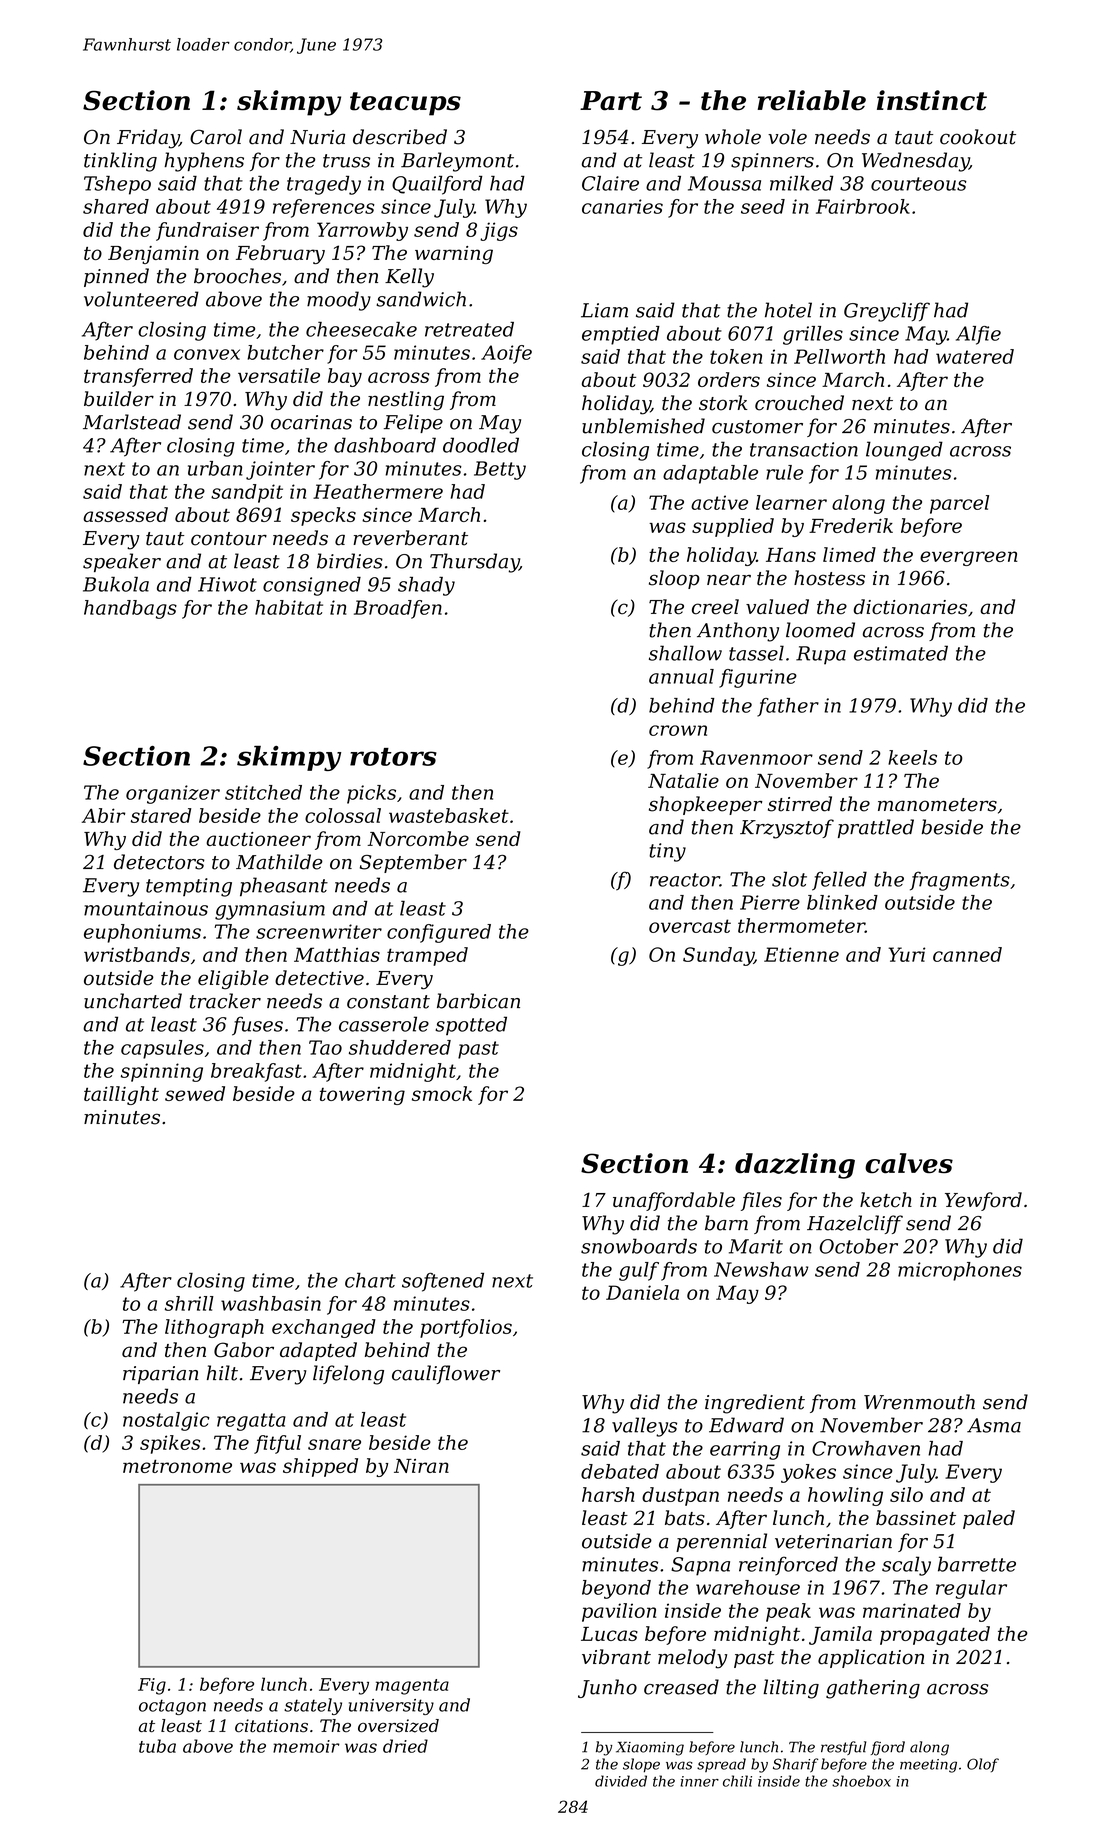 This screenshot has width=1116, height=1839. I want to click on wastebasket, so click(449, 815).
